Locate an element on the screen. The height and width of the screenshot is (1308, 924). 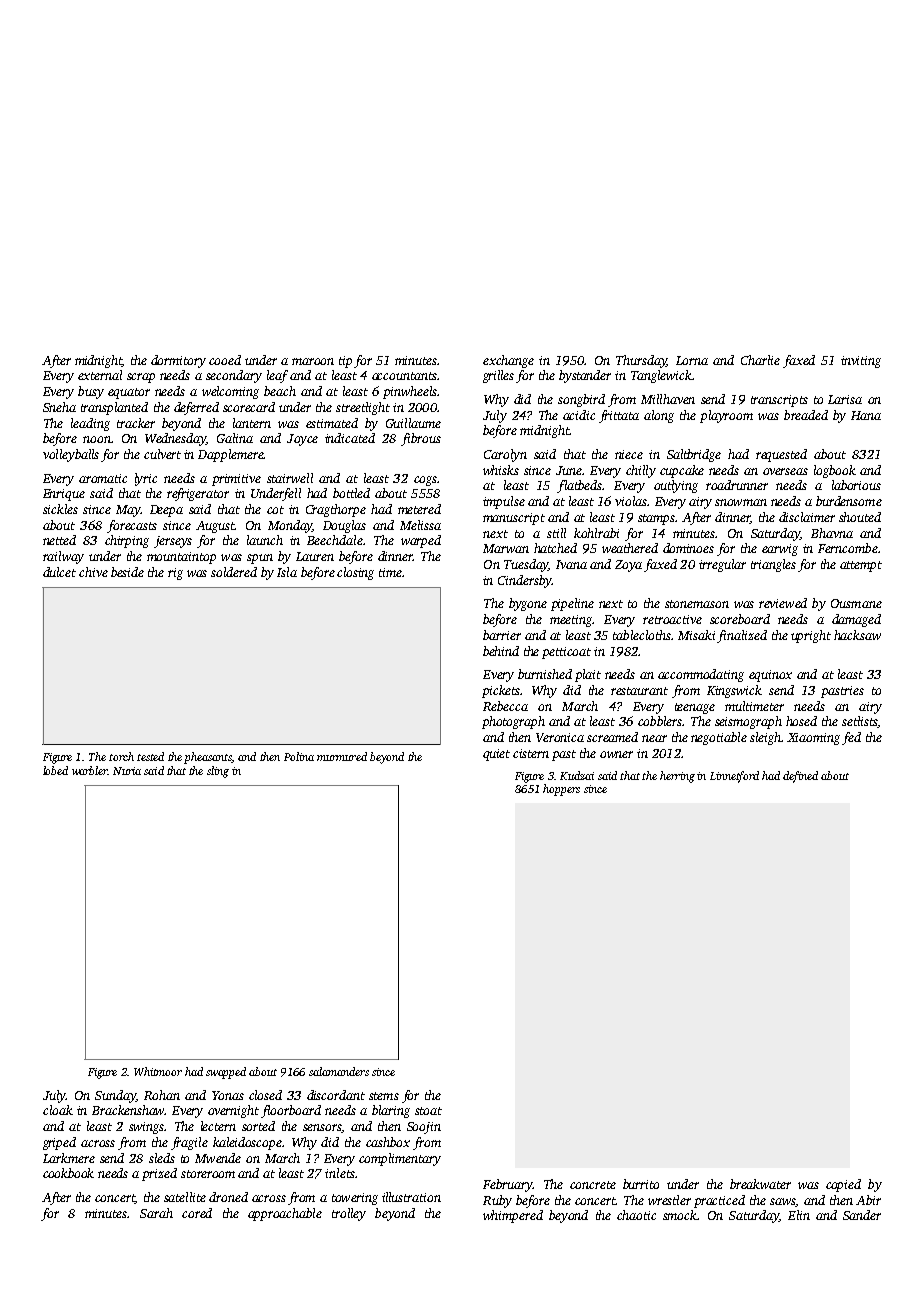
soldered is located at coordinates (234, 572).
